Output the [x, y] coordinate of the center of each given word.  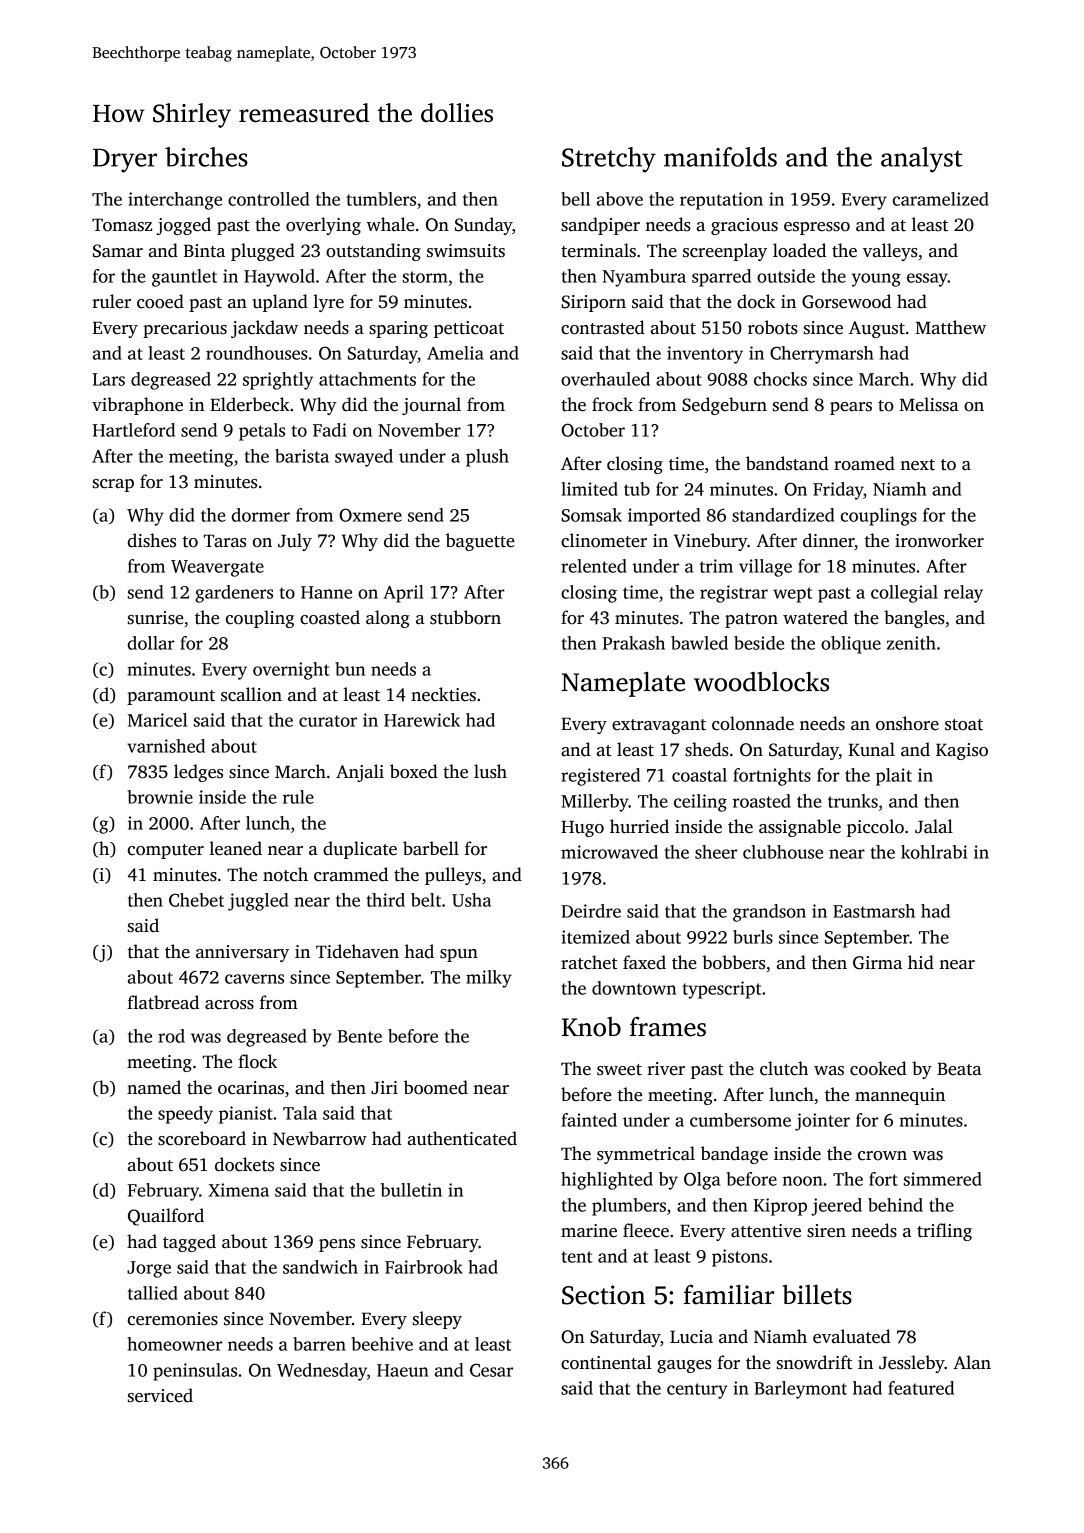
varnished [166, 746]
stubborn [465, 617]
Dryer [125, 161]
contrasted [603, 327]
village [765, 568]
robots [773, 327]
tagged [189, 1243]
